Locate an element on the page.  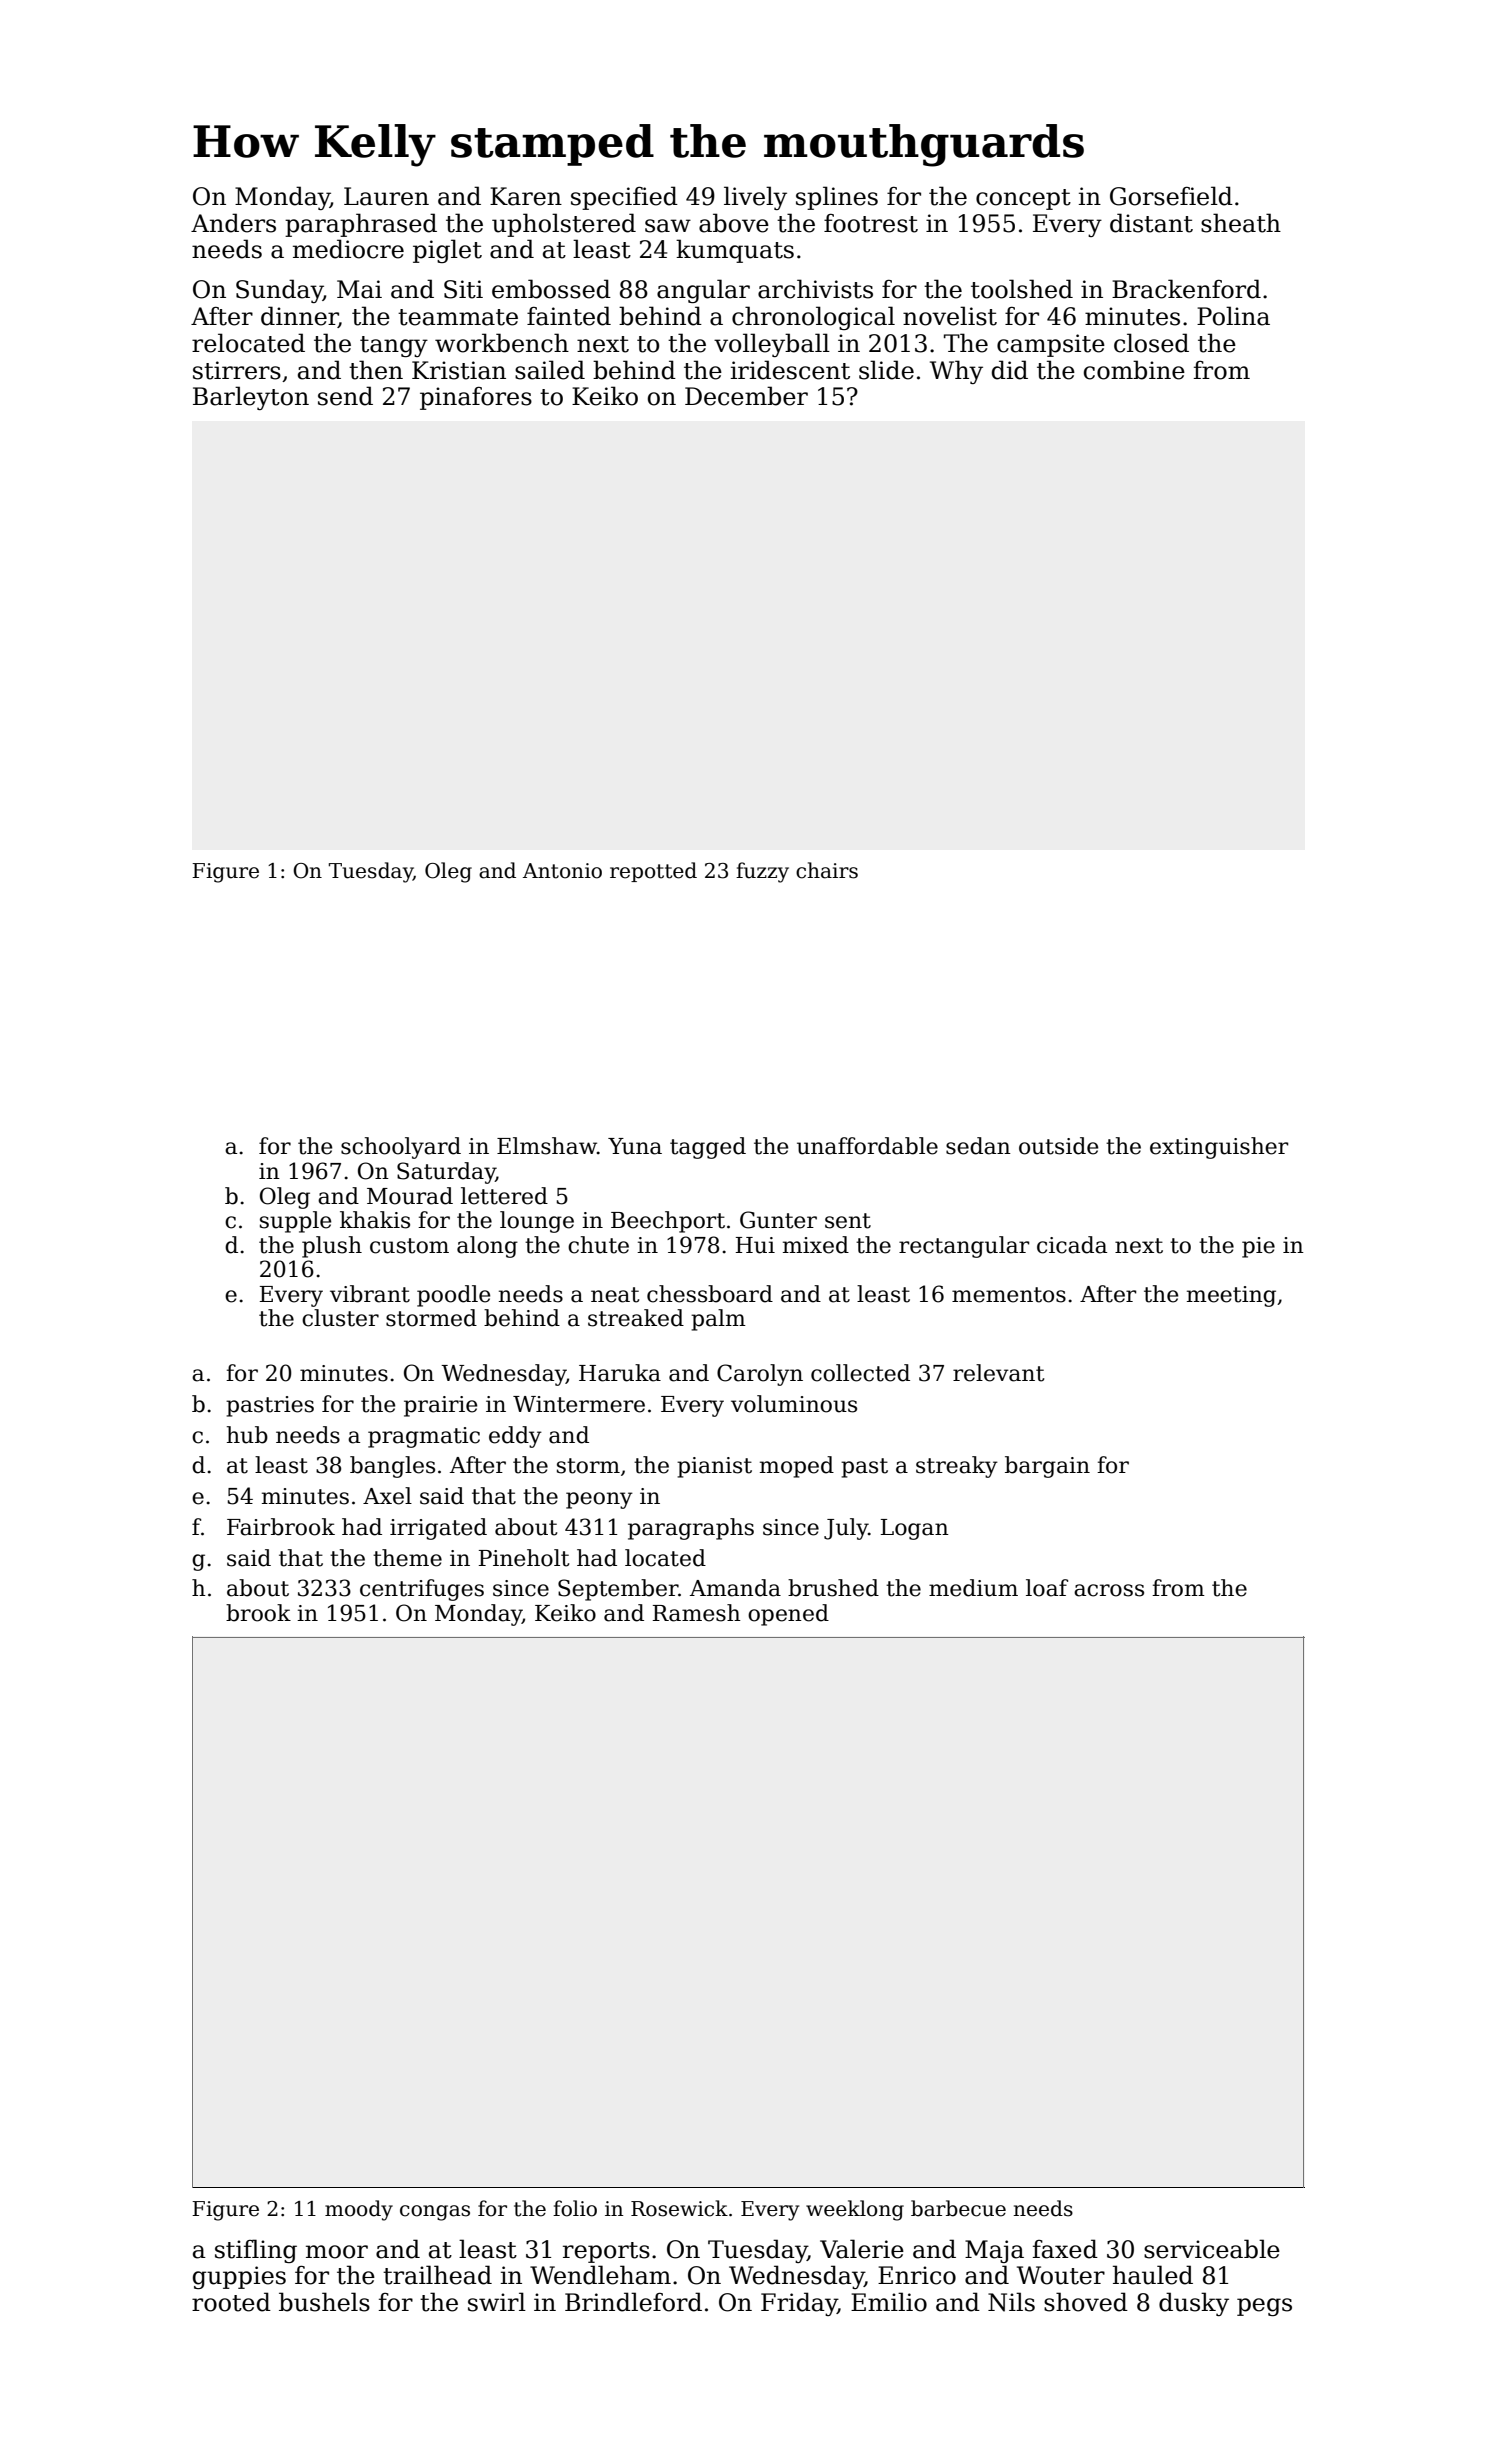
hub is located at coordinates (247, 1435).
